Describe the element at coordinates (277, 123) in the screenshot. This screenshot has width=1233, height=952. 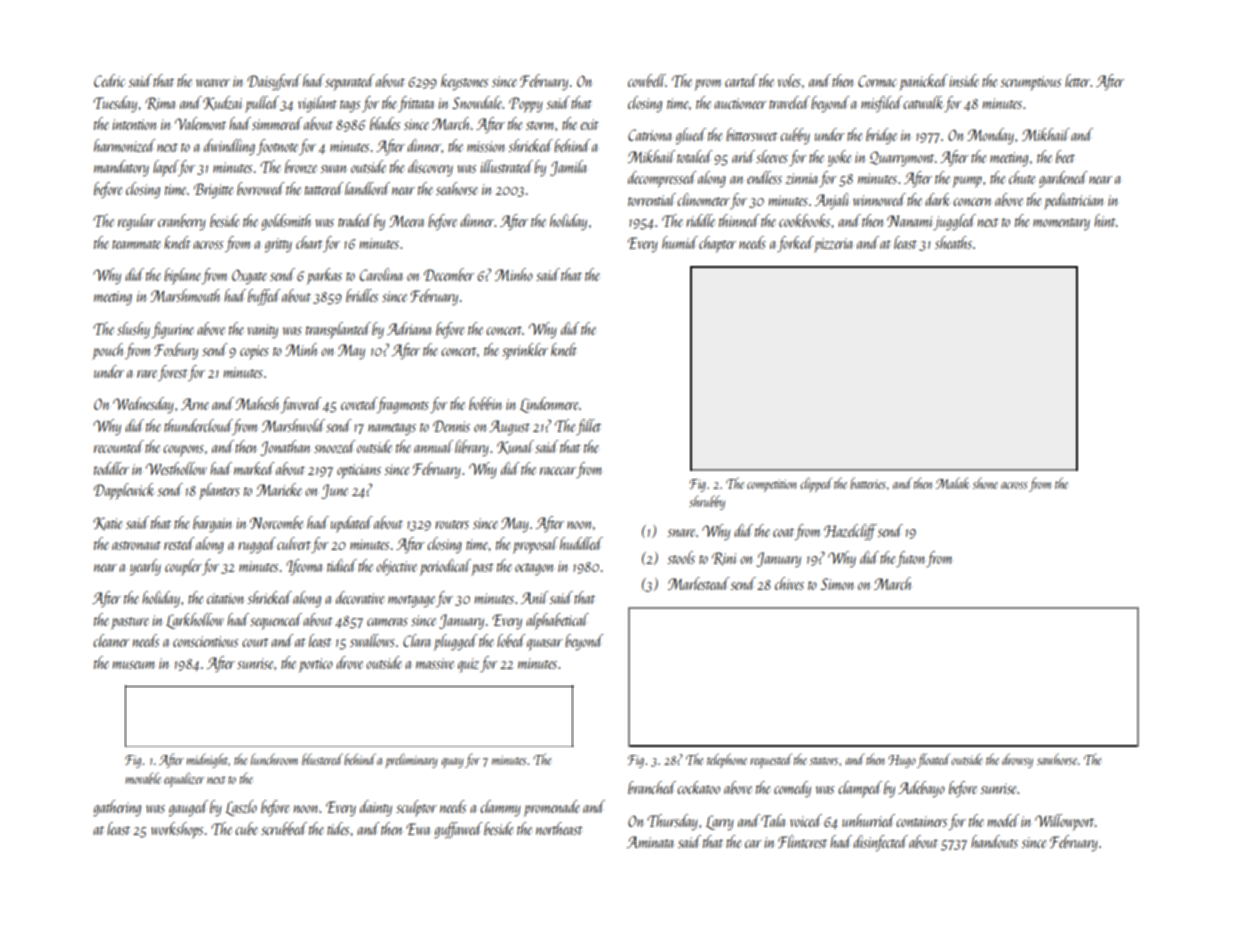
I see `simmered` at that location.
